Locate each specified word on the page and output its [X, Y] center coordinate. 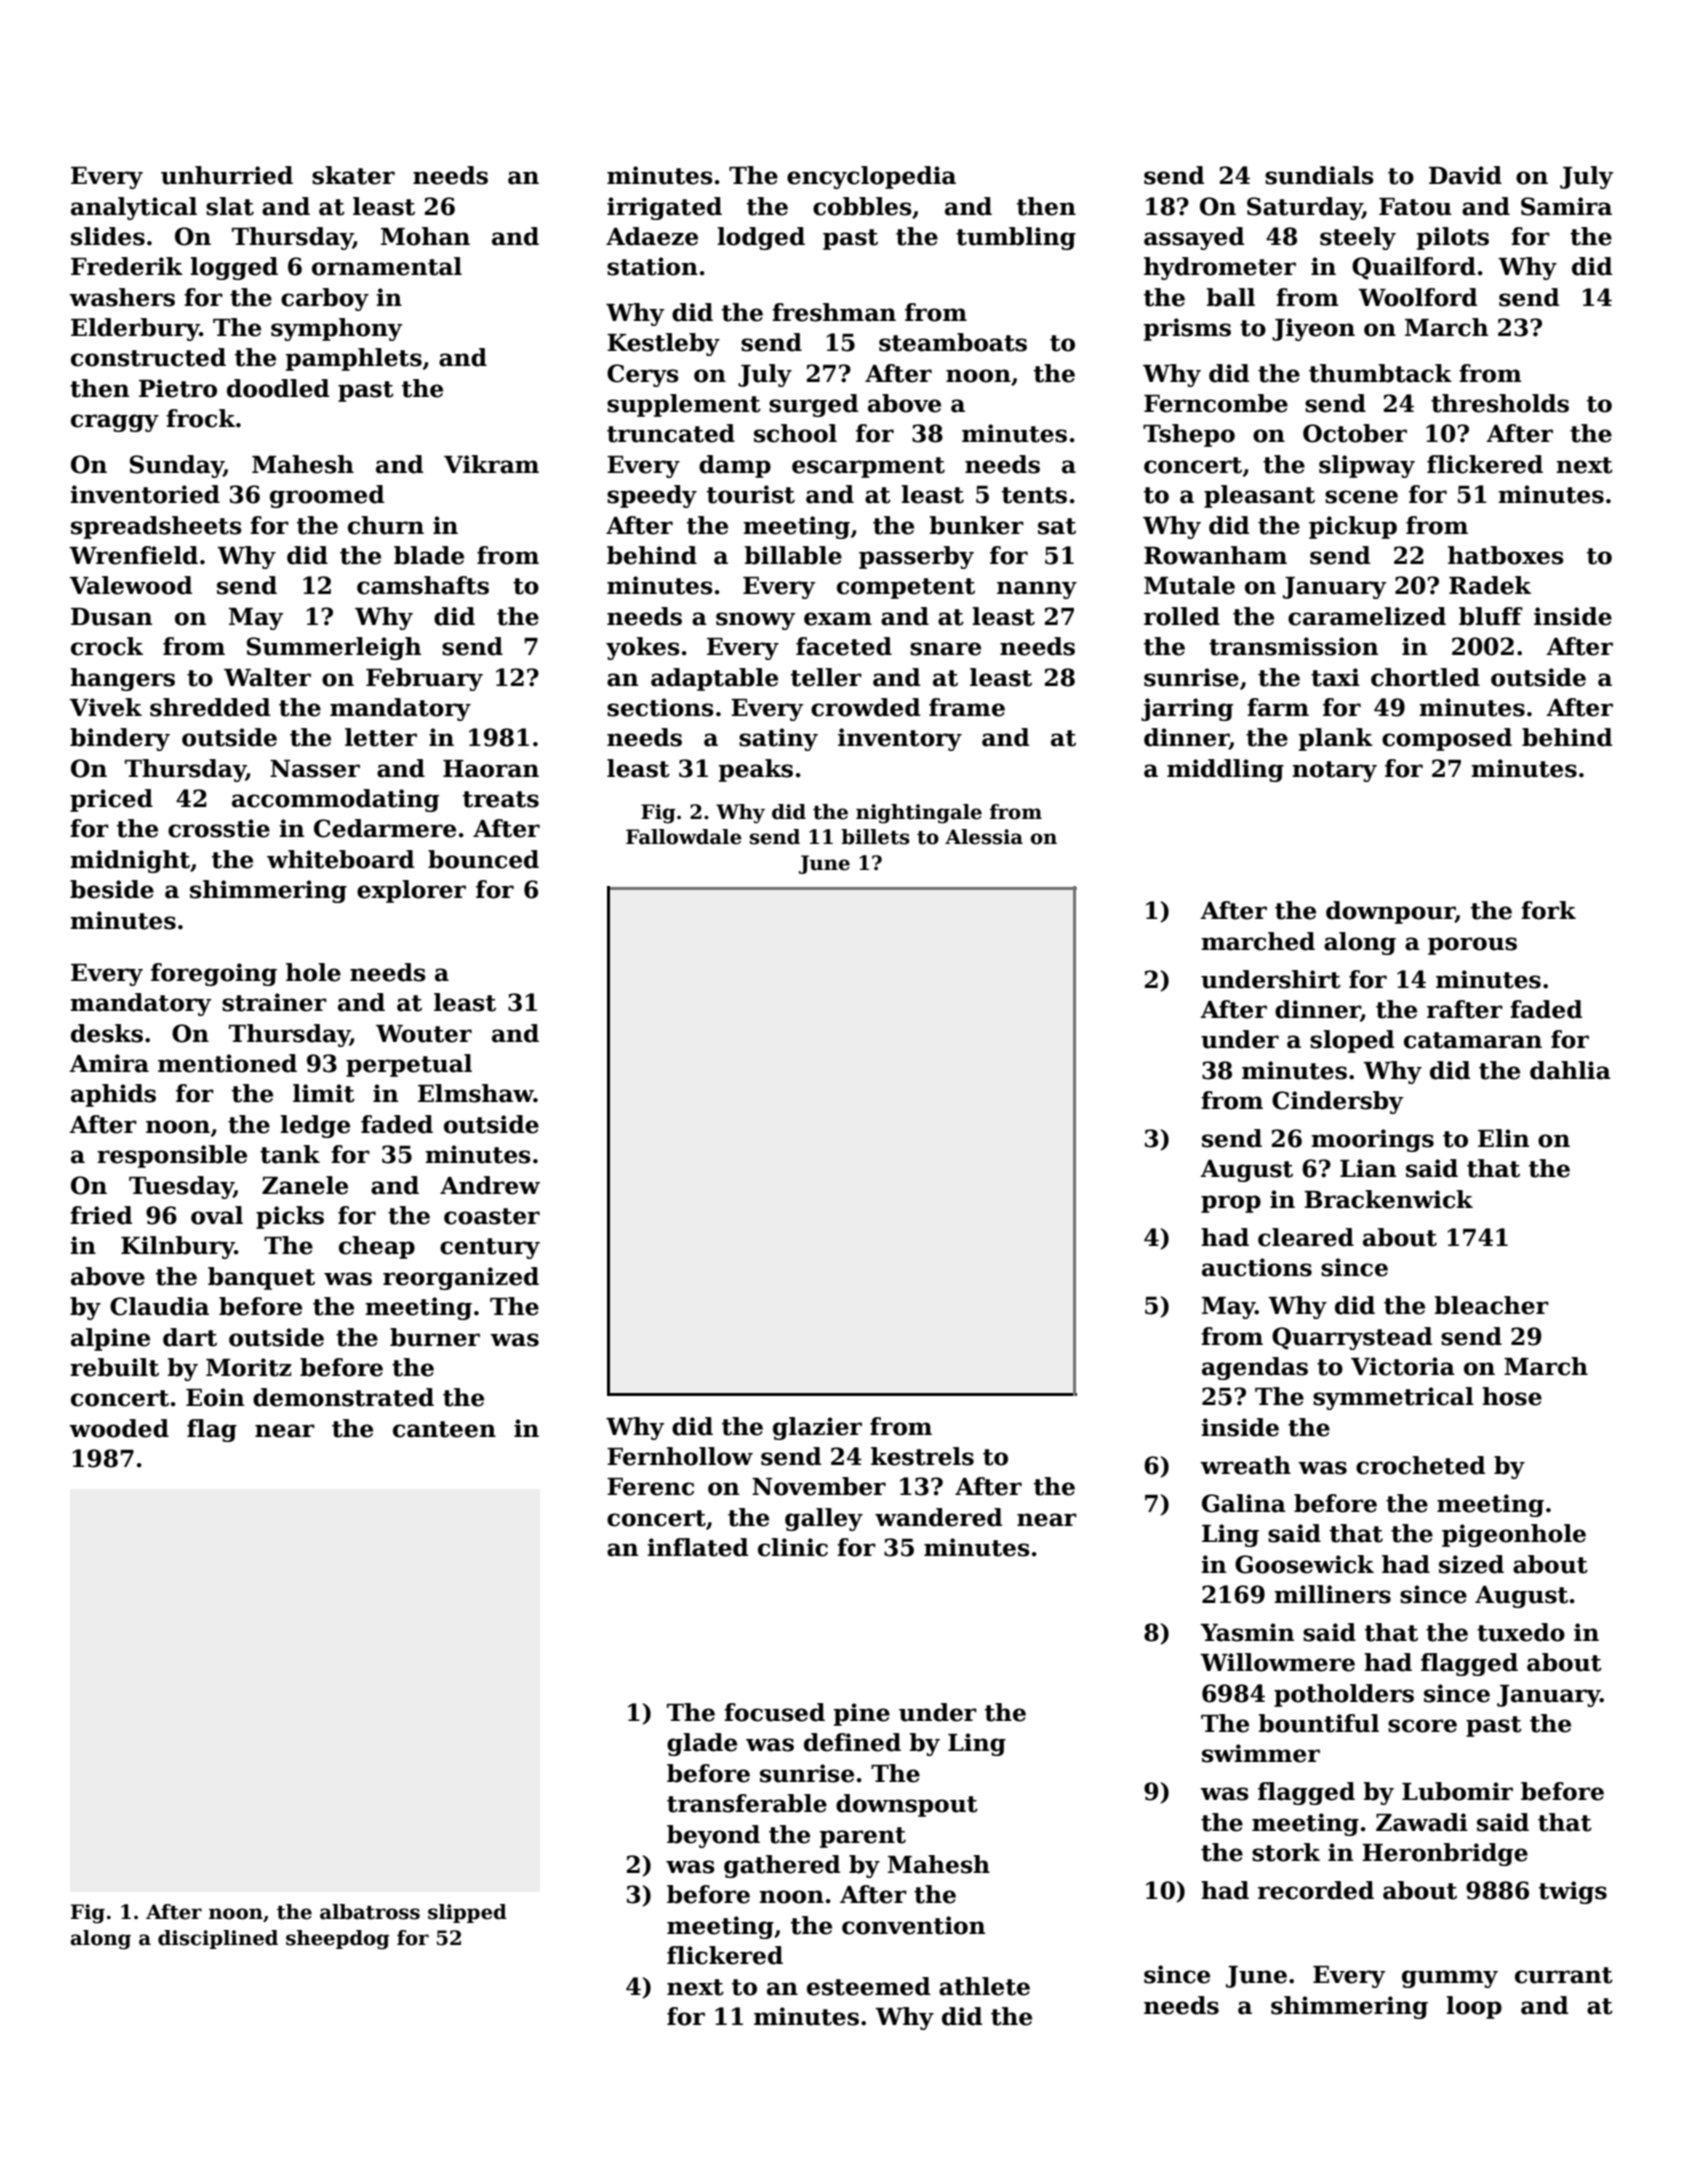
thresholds [1500, 403]
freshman [834, 312]
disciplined [218, 1939]
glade [702, 1744]
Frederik [127, 266]
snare [945, 649]
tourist [751, 494]
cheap [377, 1247]
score [1422, 1726]
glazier [817, 1428]
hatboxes [1506, 555]
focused [774, 1712]
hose [1512, 1396]
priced [111, 800]
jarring [1187, 709]
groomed [327, 496]
